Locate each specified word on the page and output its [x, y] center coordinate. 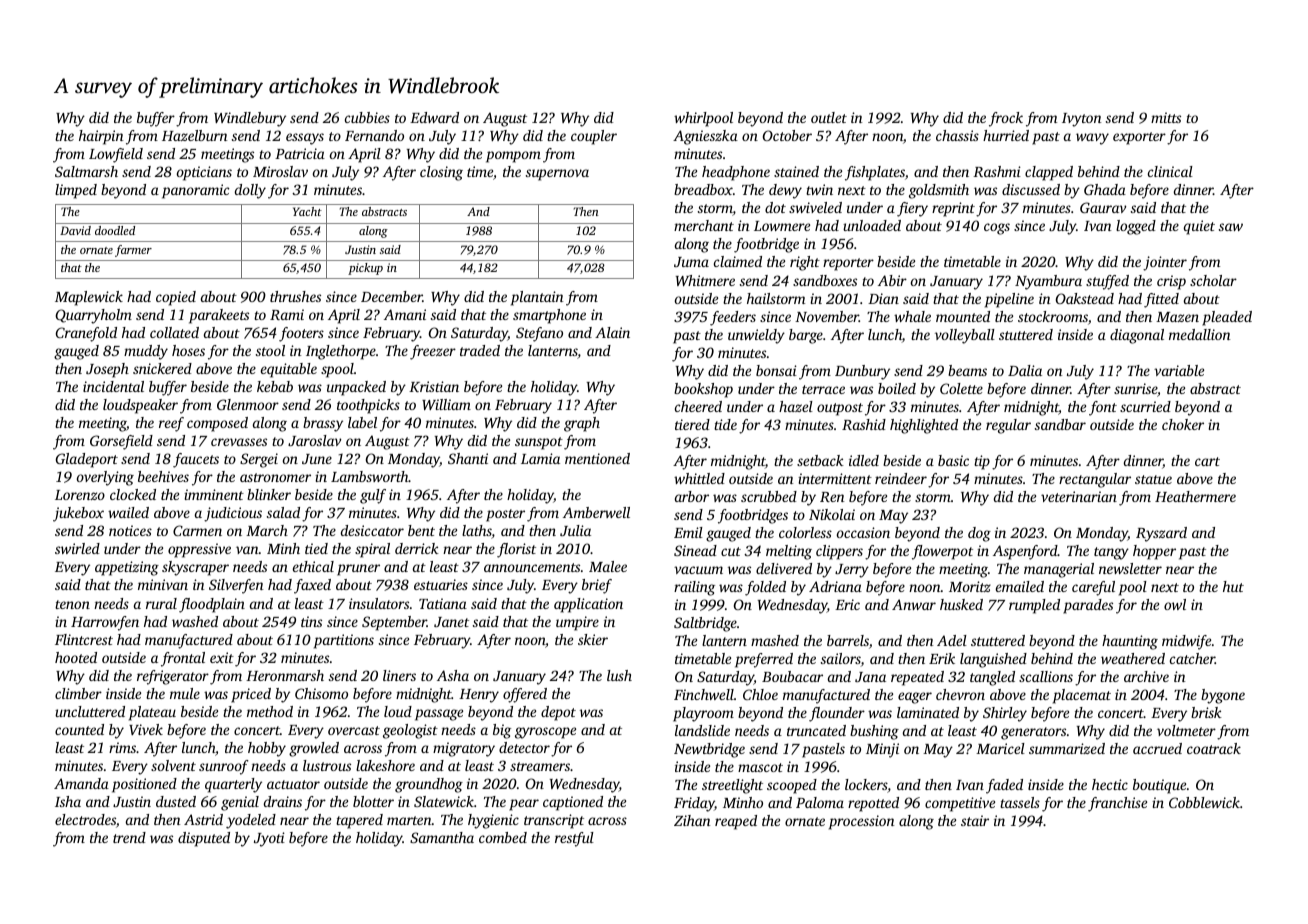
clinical [1170, 171]
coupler [594, 137]
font [1103, 408]
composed [217, 424]
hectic [1110, 784]
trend [129, 837]
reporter [848, 264]
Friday [694, 804]
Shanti [468, 458]
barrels [848, 640]
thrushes [295, 296]
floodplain [212, 605]
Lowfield [116, 155]
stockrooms [1053, 316]
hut [1233, 586]
